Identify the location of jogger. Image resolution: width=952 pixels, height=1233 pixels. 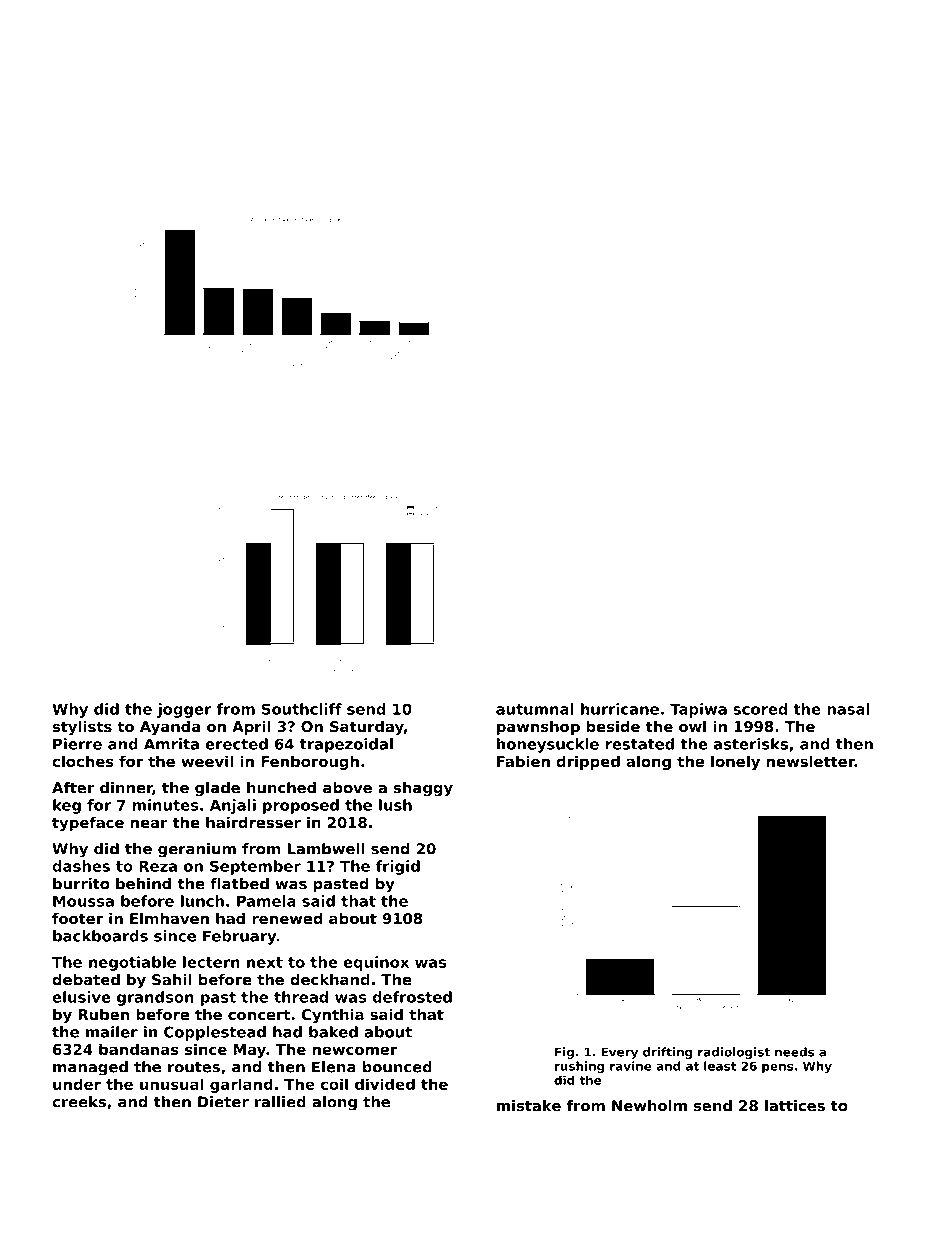
(184, 710).
